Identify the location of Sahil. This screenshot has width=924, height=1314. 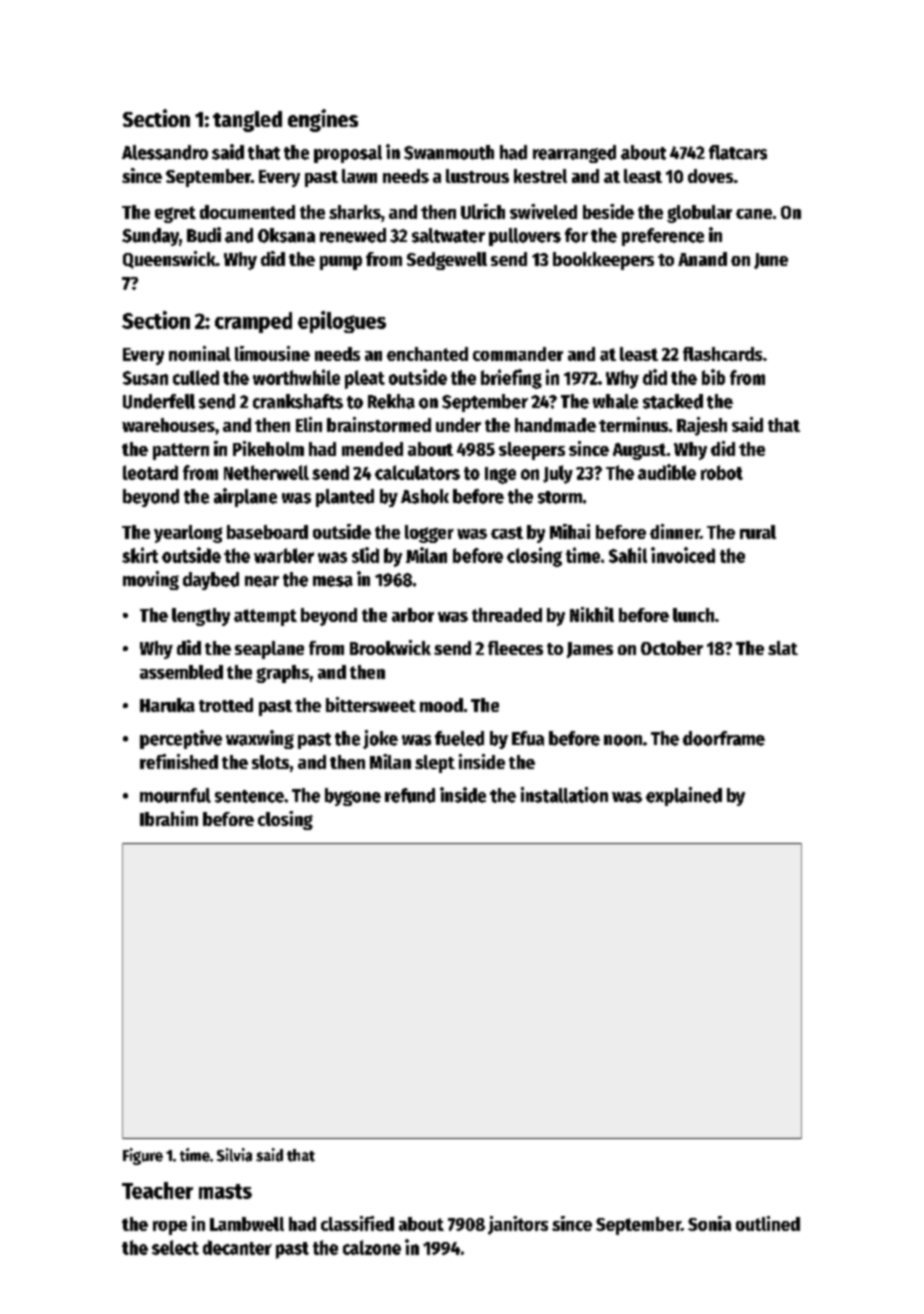
(628, 555).
